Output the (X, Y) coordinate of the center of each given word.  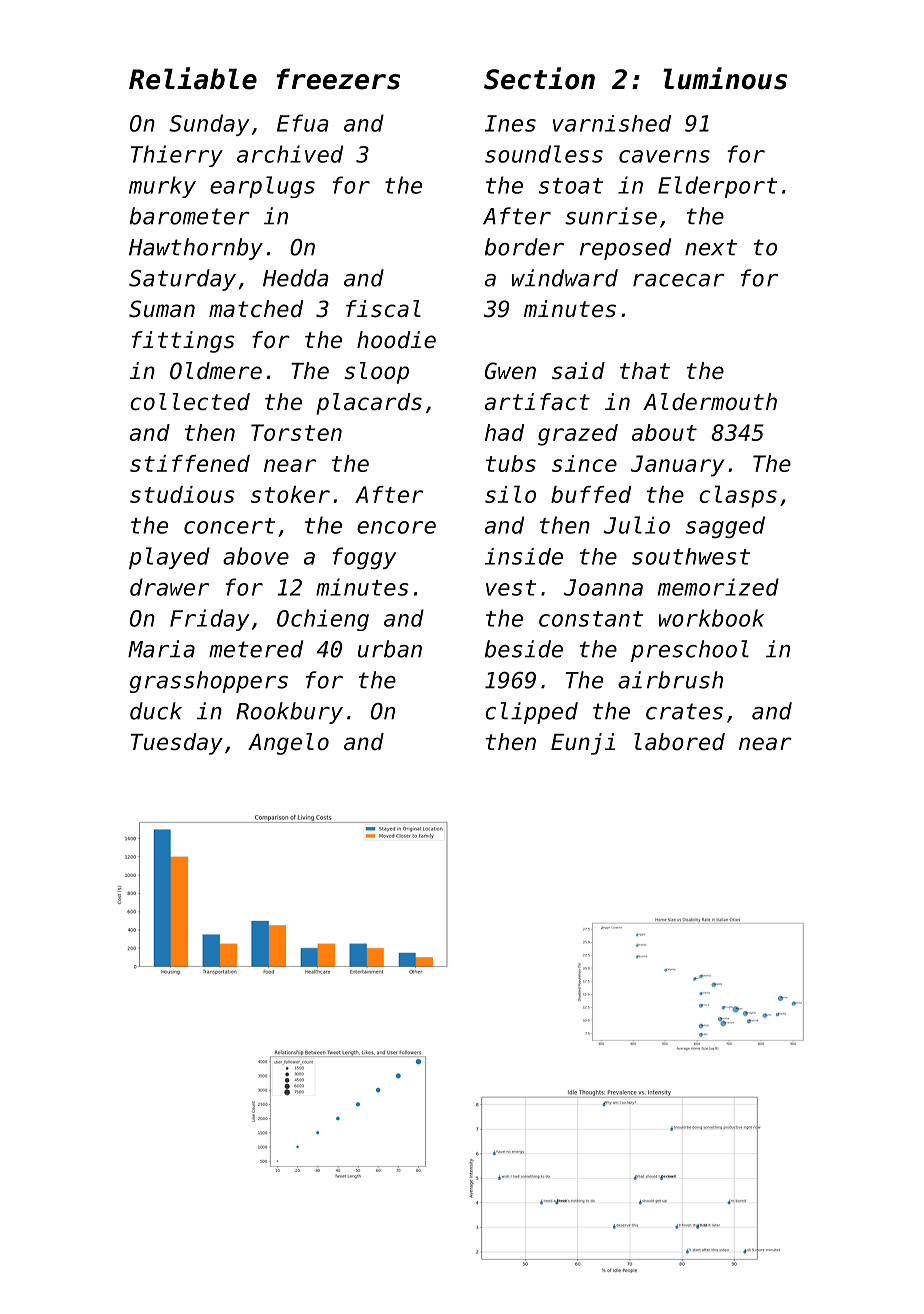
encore (396, 527)
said (578, 371)
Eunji (583, 744)
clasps (738, 496)
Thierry (177, 156)
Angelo (288, 744)
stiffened (190, 463)
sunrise (611, 216)
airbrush (670, 680)
